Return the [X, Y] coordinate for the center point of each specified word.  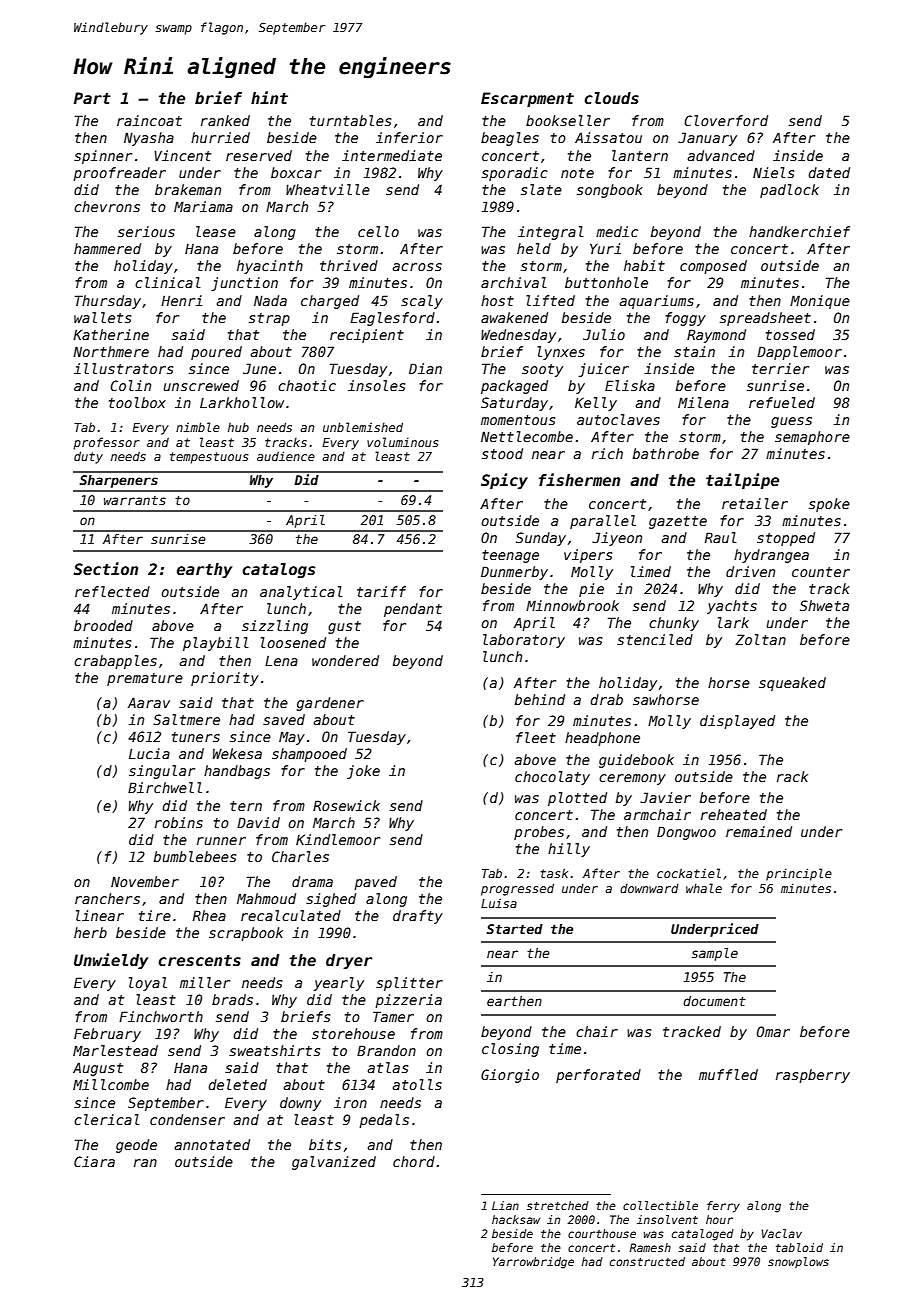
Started [515, 929]
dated [829, 172]
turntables [350, 120]
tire [155, 915]
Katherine [111, 334]
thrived [349, 265]
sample [715, 954]
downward [649, 888]
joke [363, 772]
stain [694, 351]
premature [145, 679]
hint [269, 97]
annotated [212, 1144]
